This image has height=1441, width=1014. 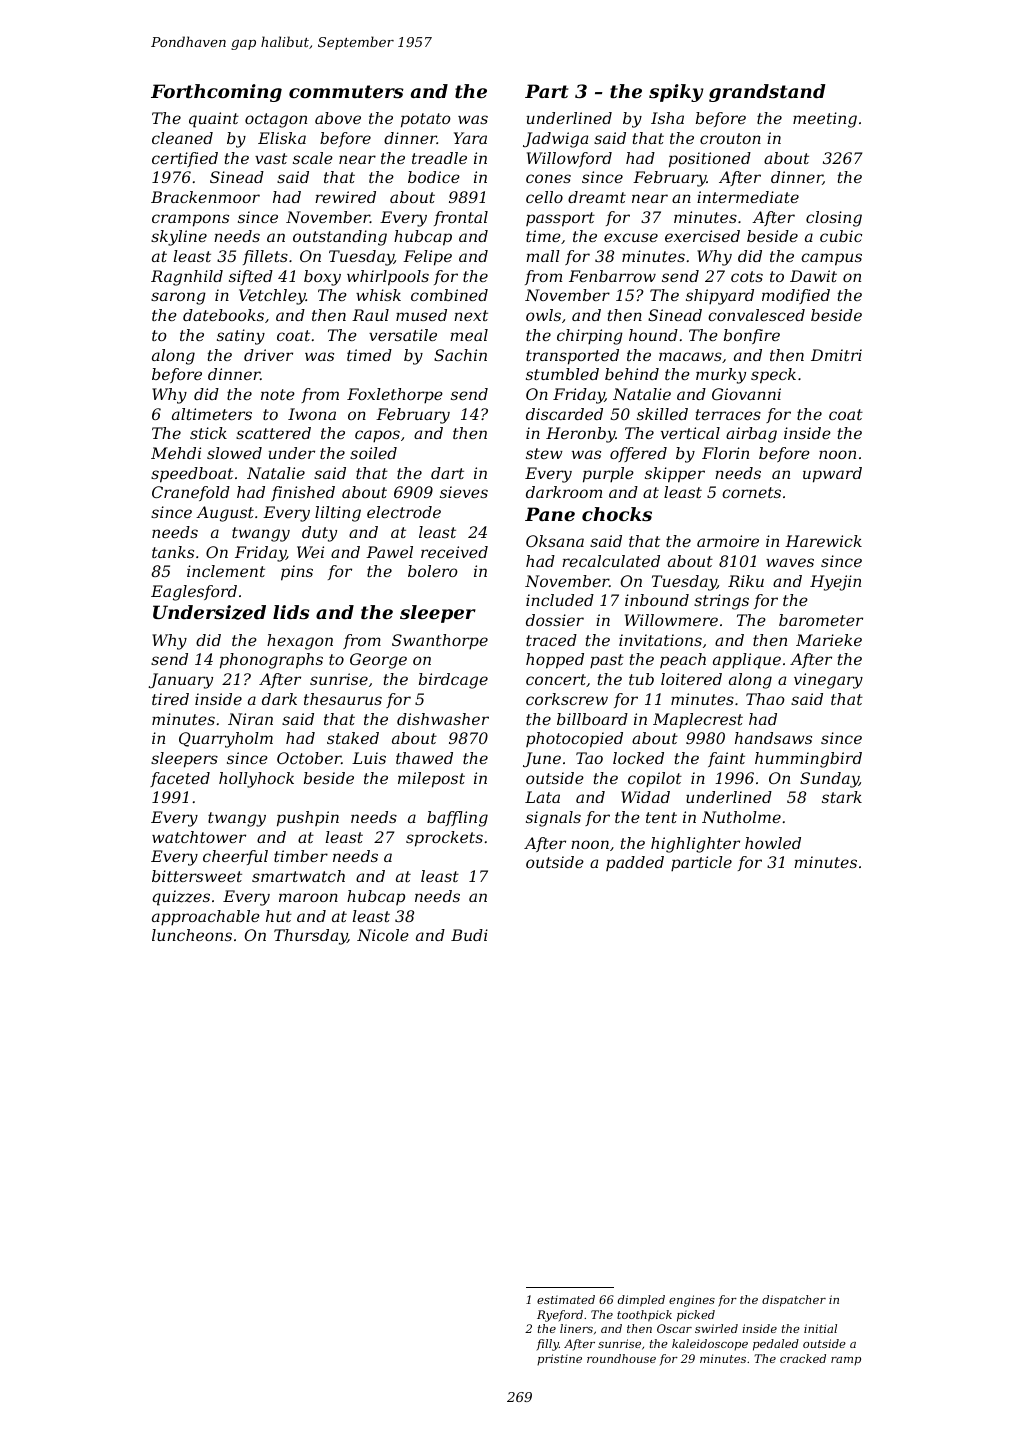 I want to click on stew, so click(x=544, y=453).
